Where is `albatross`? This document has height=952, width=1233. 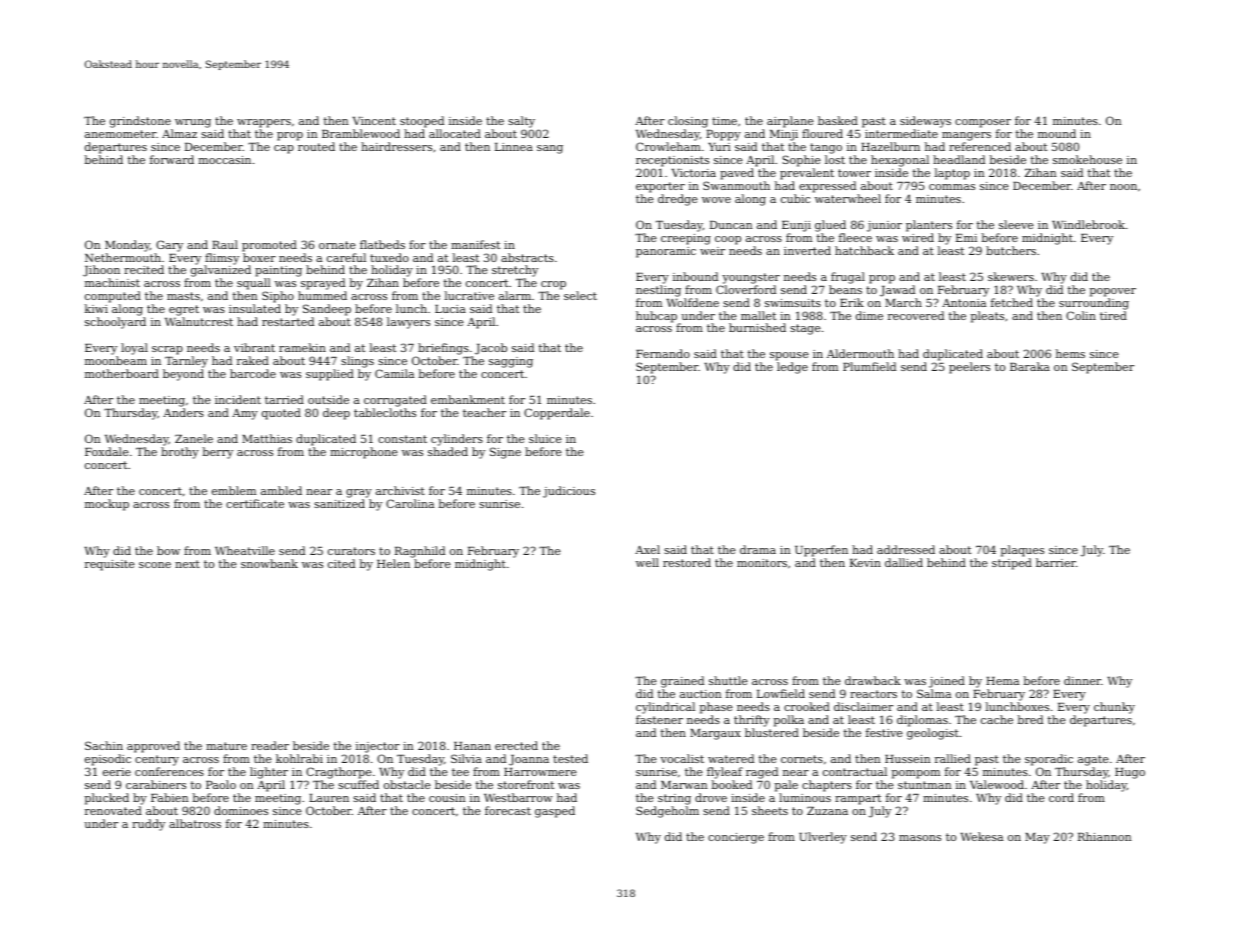 albatross is located at coordinates (195, 823).
